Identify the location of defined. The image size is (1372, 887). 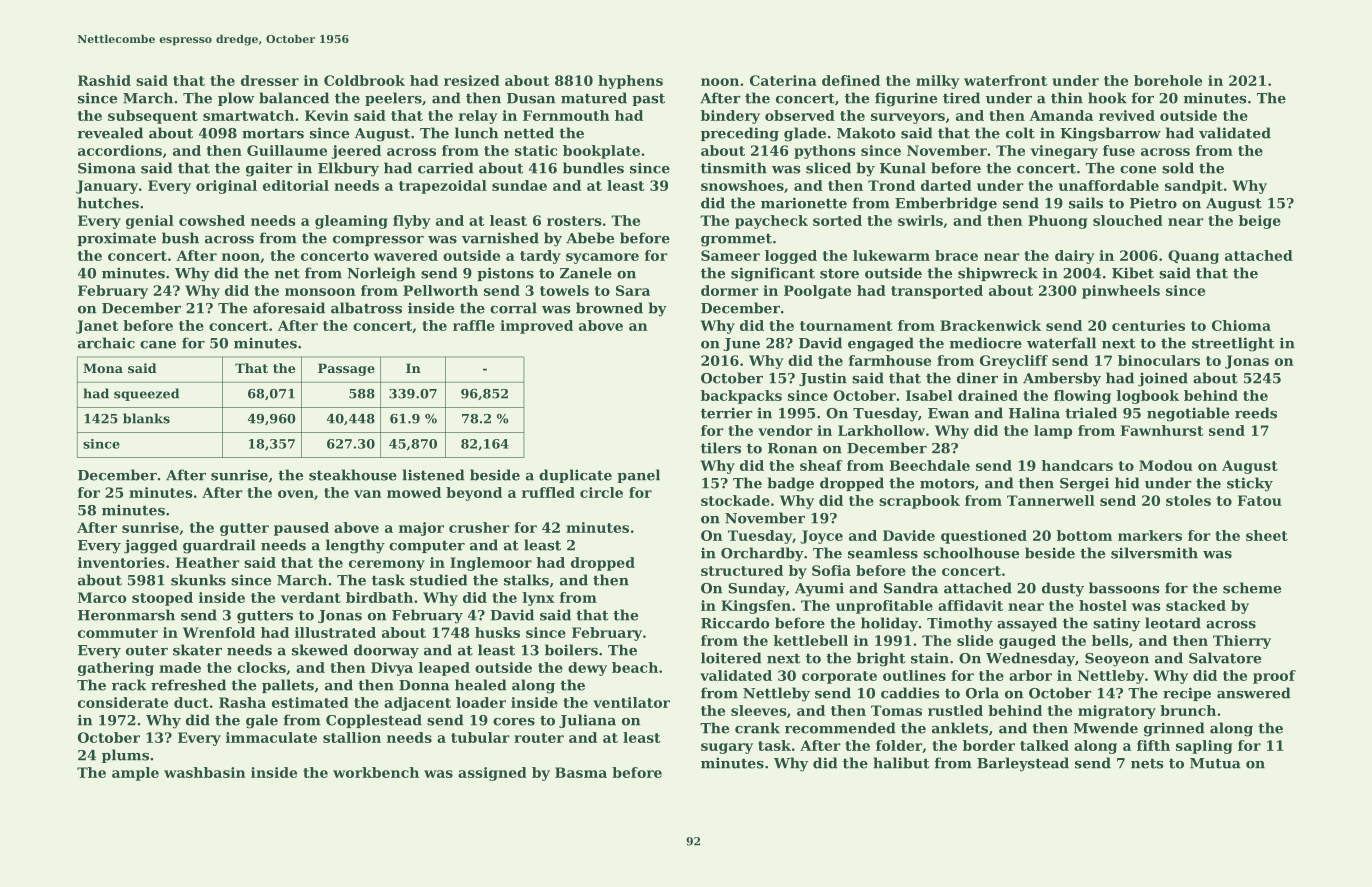
(851, 80).
